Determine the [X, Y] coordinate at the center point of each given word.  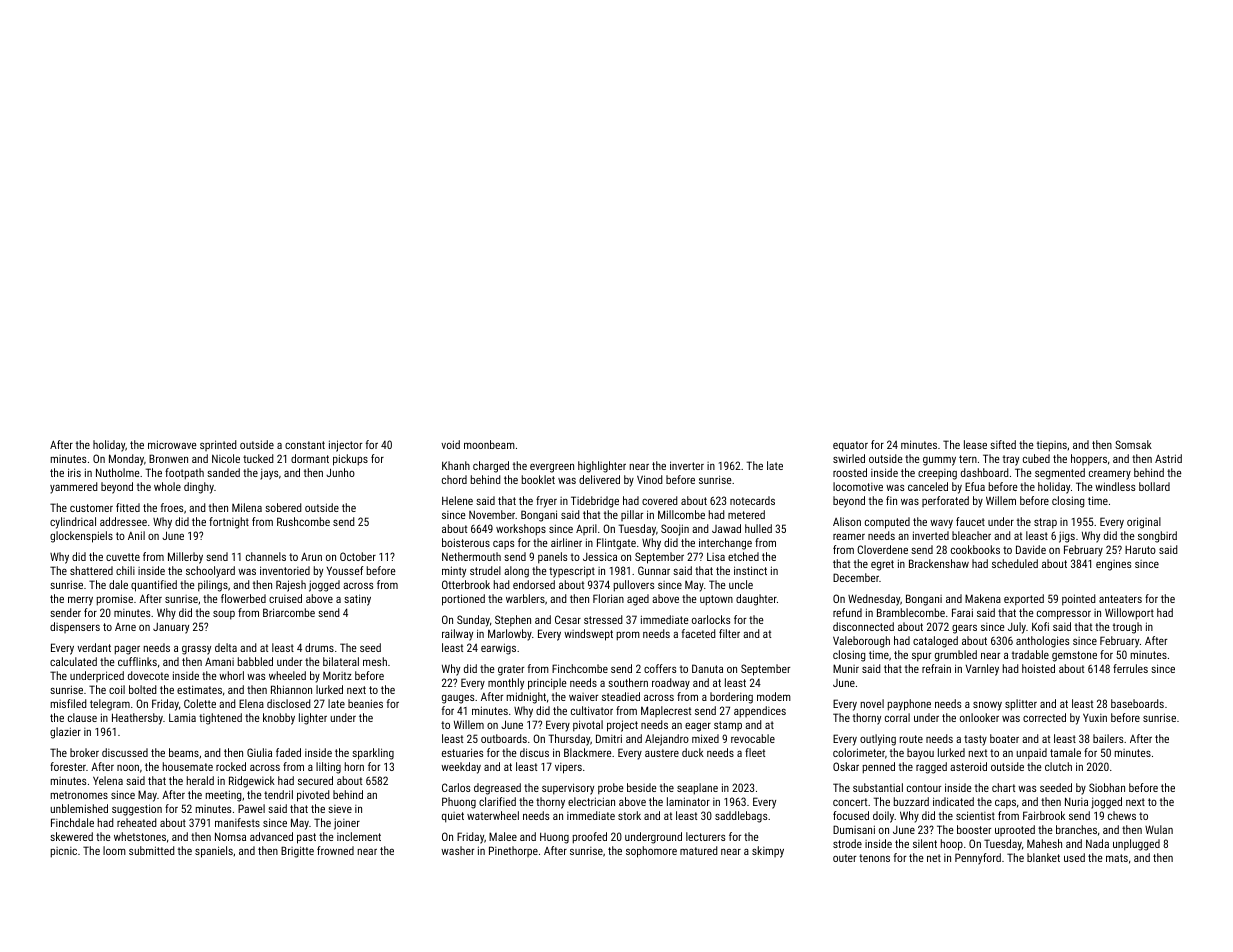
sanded [223, 472]
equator [850, 446]
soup [224, 615]
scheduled [1015, 563]
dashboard [985, 472]
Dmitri [609, 738]
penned [879, 768]
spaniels [214, 852]
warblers [525, 598]
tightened [220, 719]
